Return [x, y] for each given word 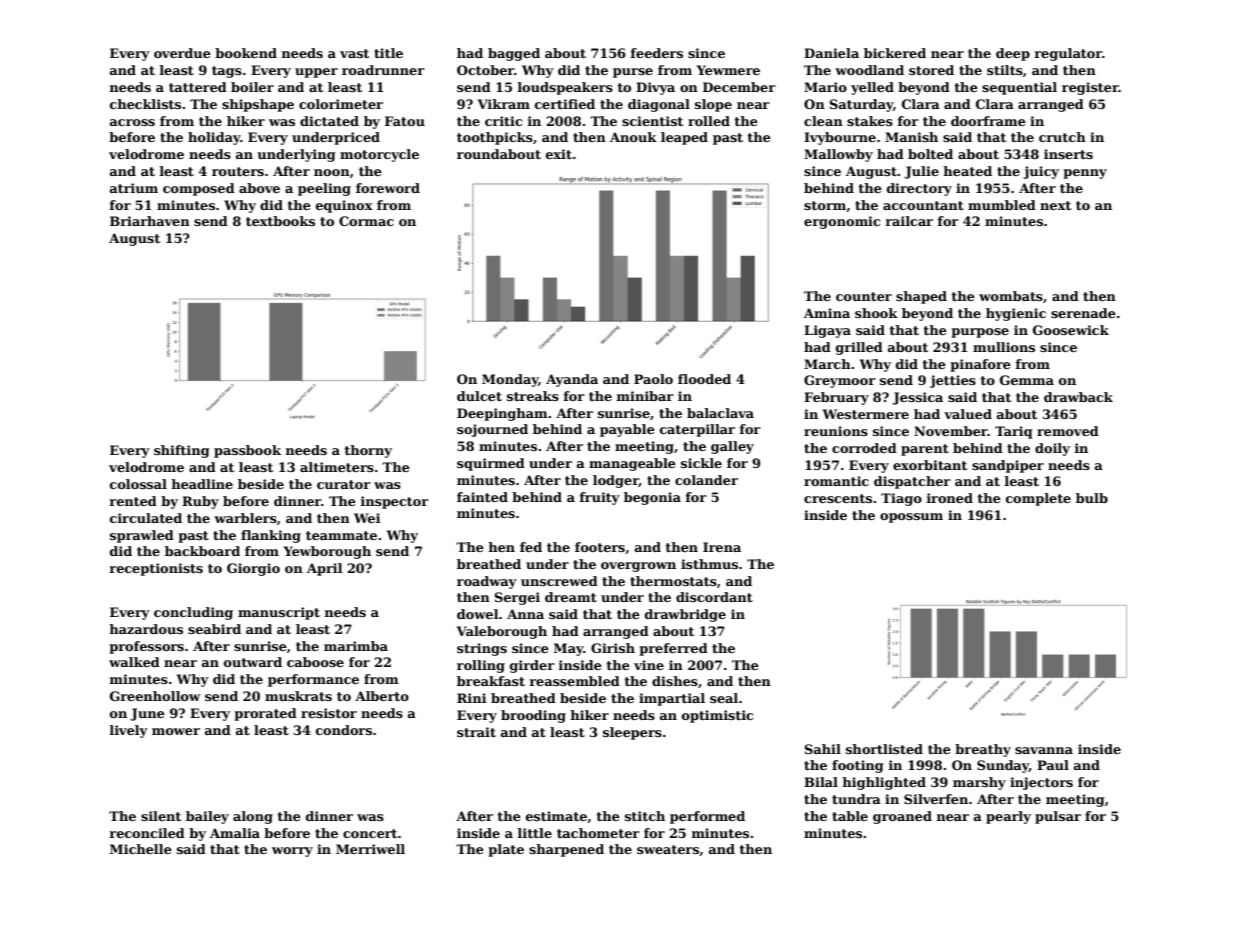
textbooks [280, 221]
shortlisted [884, 749]
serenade [1083, 313]
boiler [252, 87]
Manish [911, 137]
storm [825, 205]
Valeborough [502, 632]
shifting [181, 451]
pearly [1008, 817]
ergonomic [842, 222]
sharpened [566, 850]
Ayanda [572, 380]
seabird [214, 629]
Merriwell [370, 849]
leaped [684, 138]
